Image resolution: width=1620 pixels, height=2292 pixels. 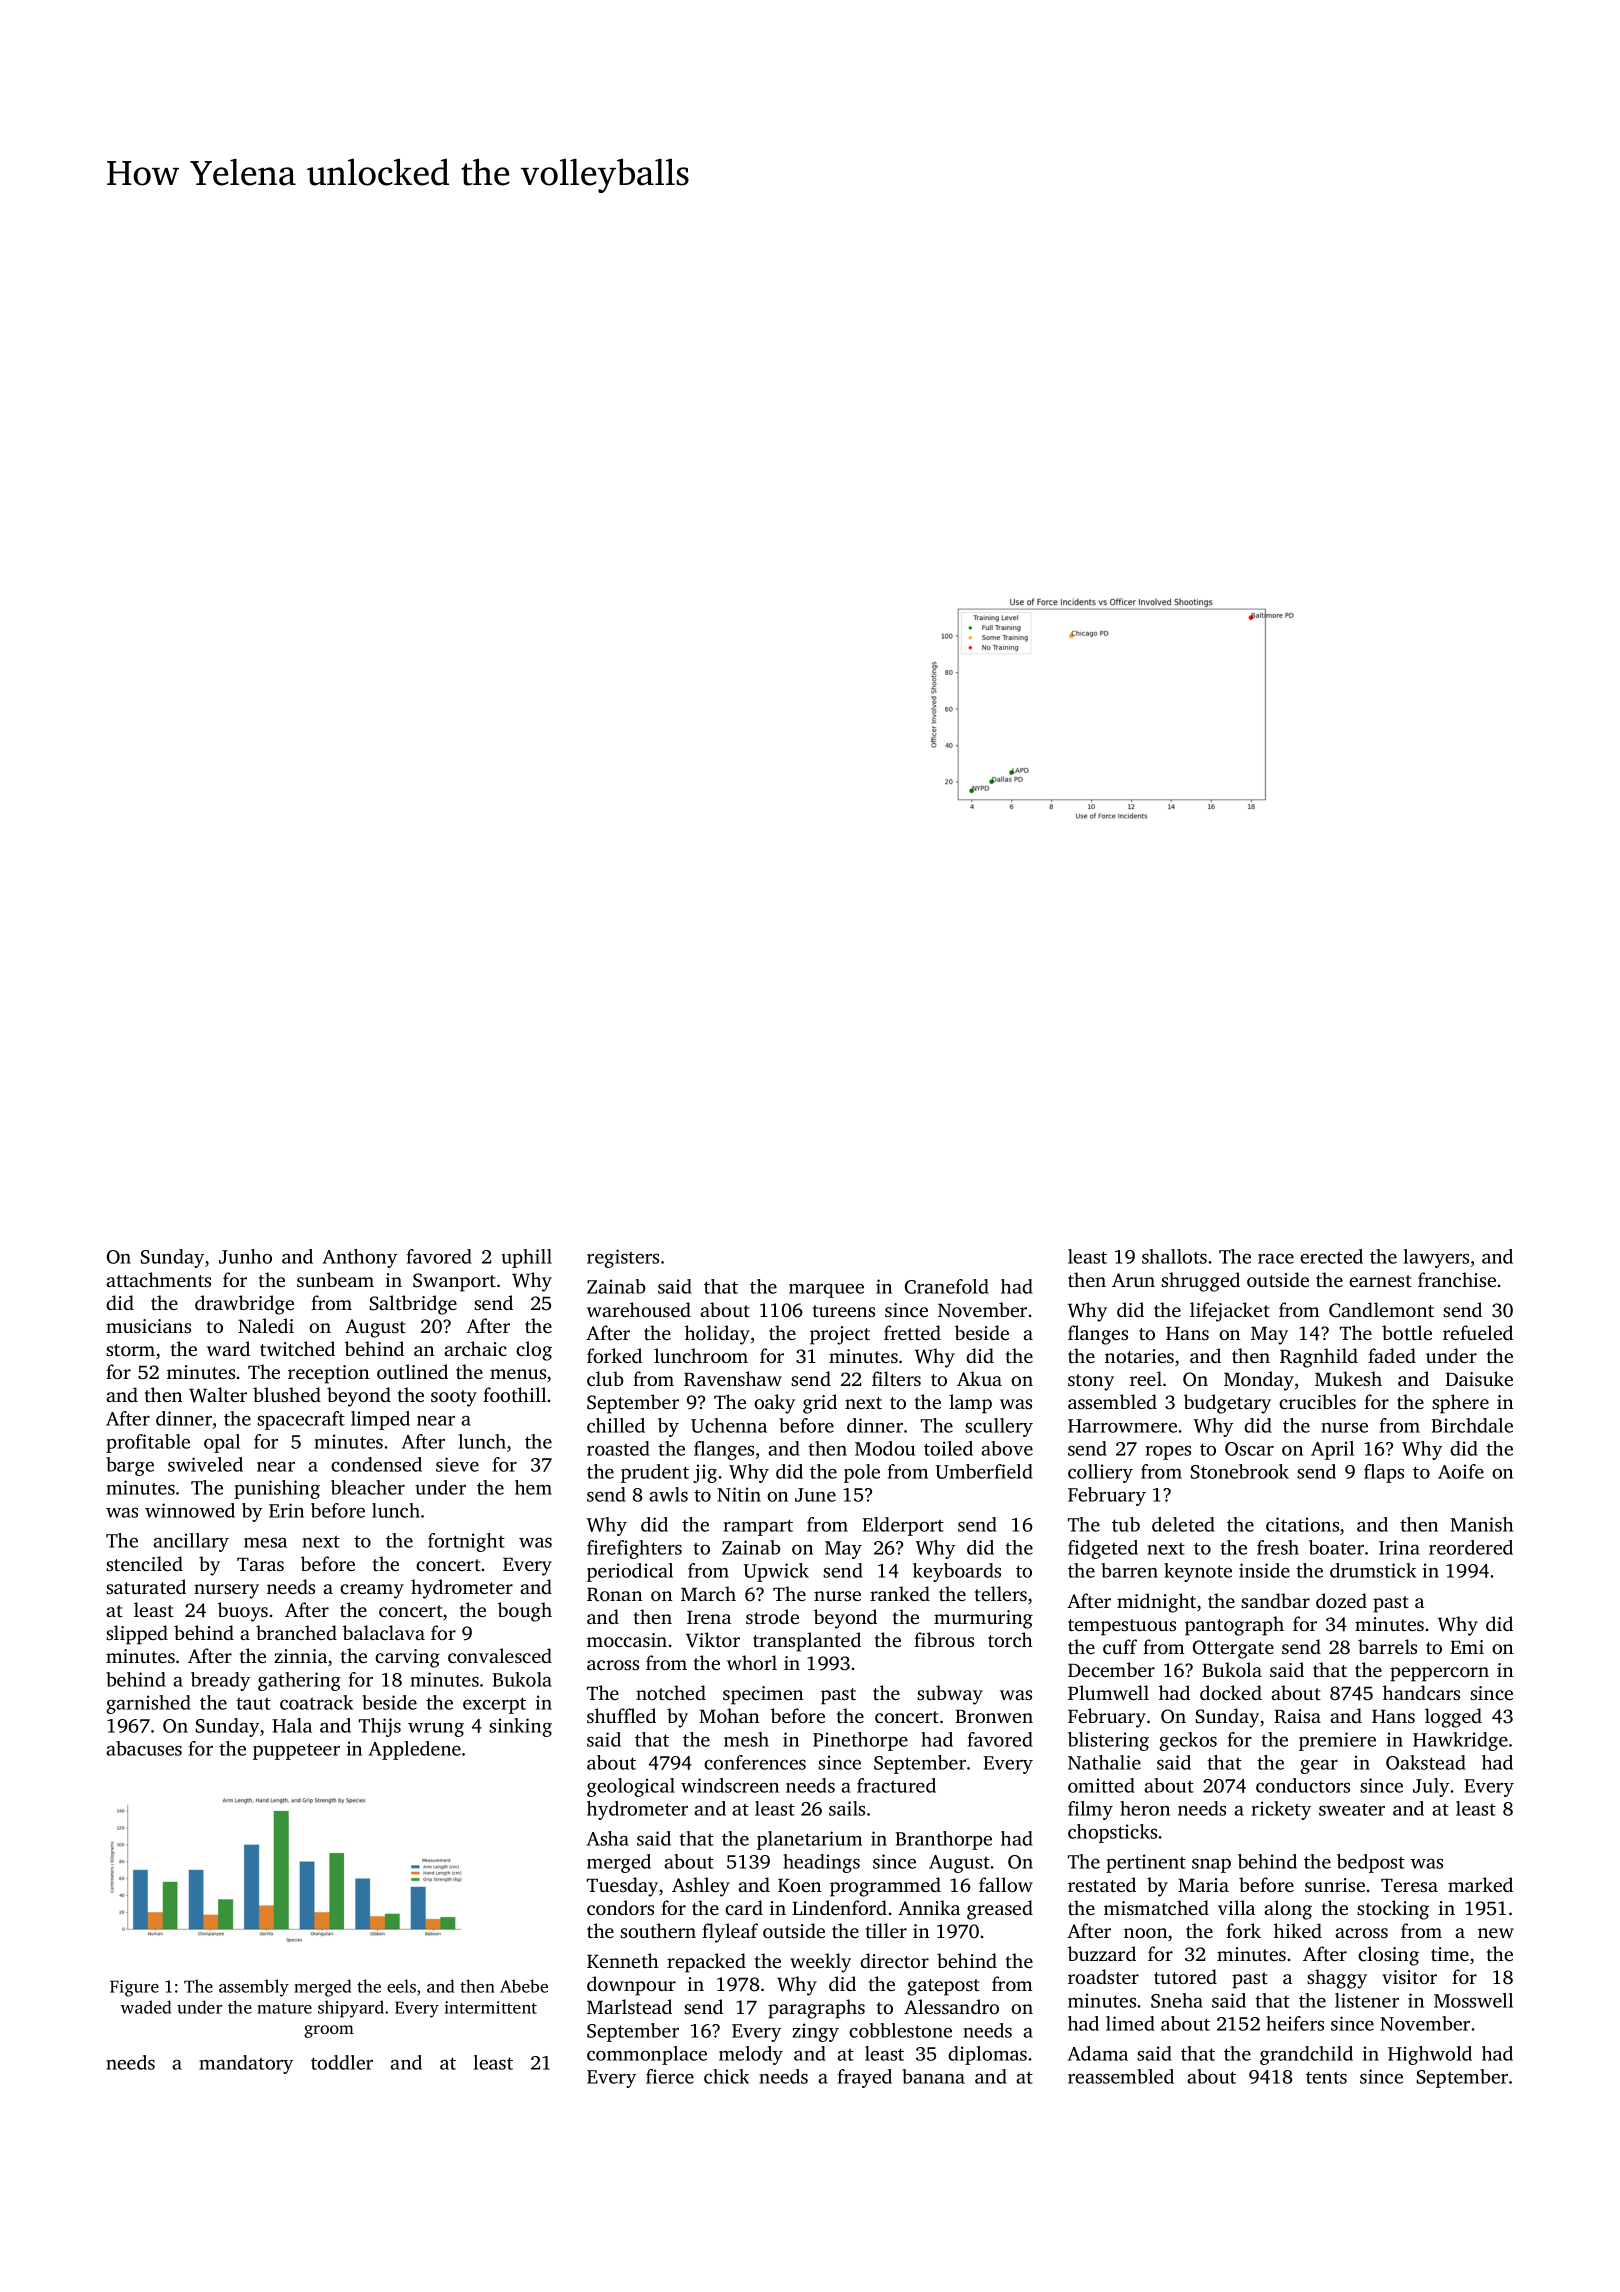 What do you see at coordinates (755, 1762) in the document?
I see `conferences` at bounding box center [755, 1762].
